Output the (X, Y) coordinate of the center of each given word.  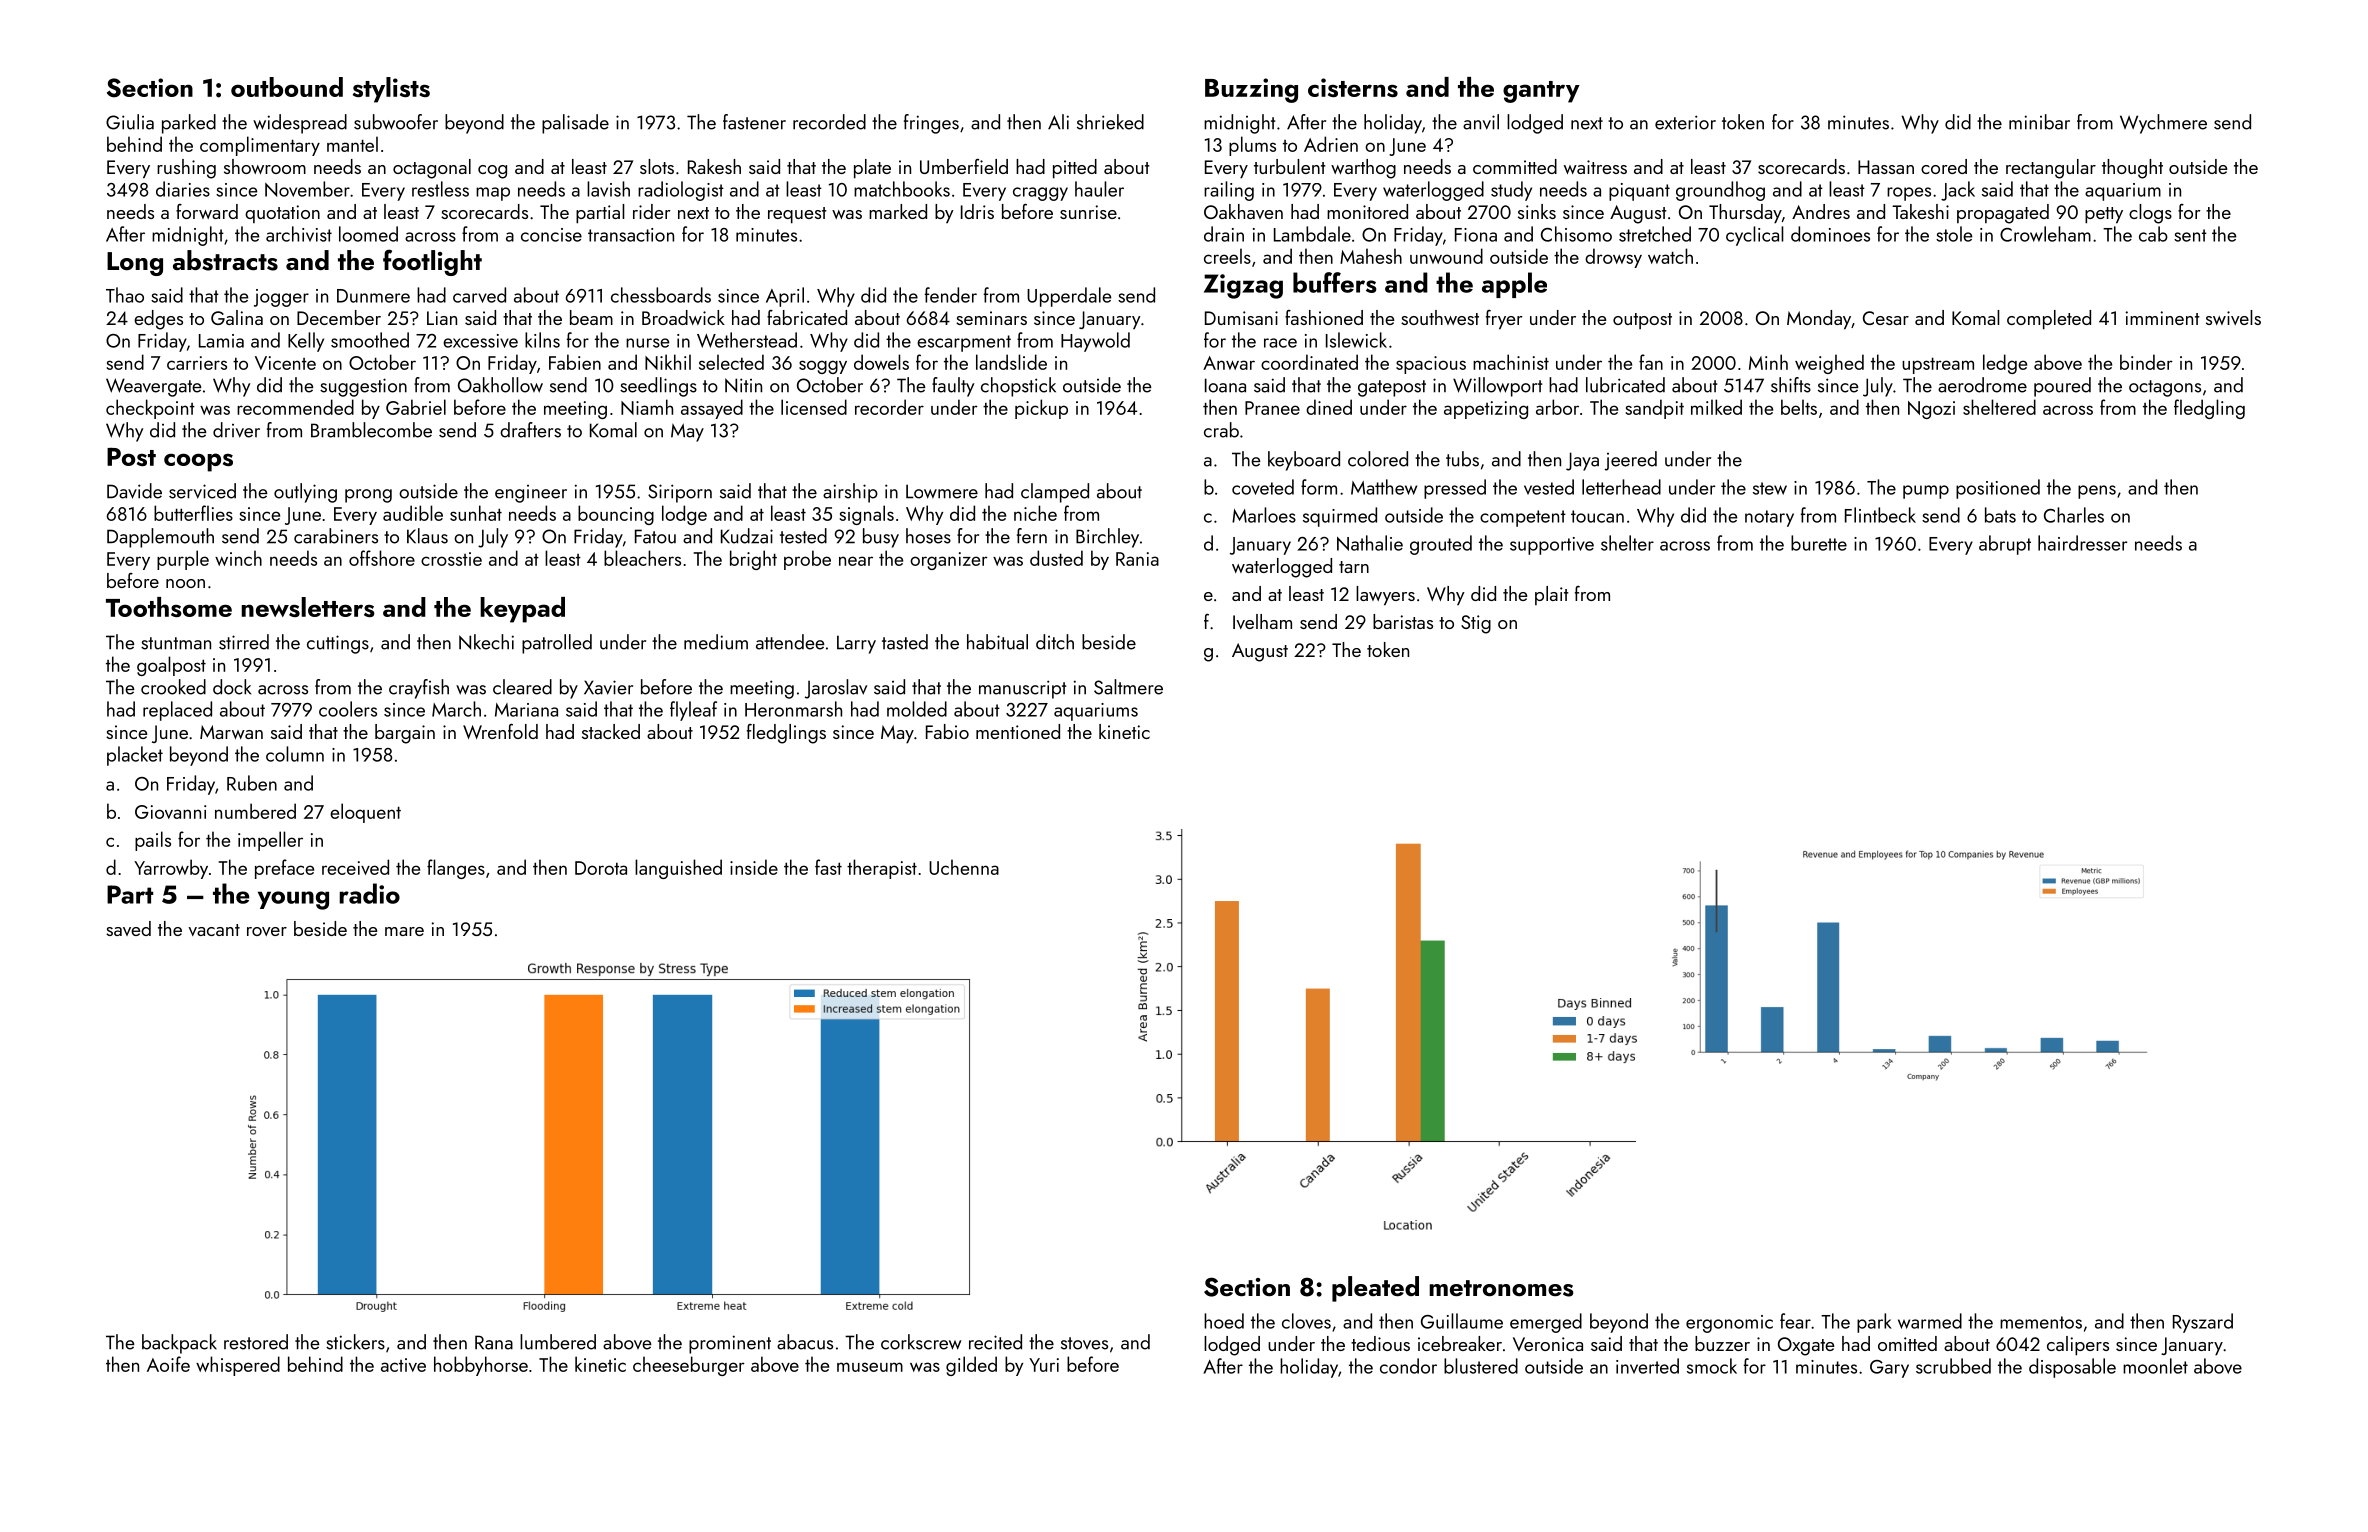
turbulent (1290, 166)
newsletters (308, 607)
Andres (1821, 211)
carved (479, 295)
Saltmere (1128, 687)
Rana (494, 1342)
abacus (805, 1342)
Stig (1476, 624)
